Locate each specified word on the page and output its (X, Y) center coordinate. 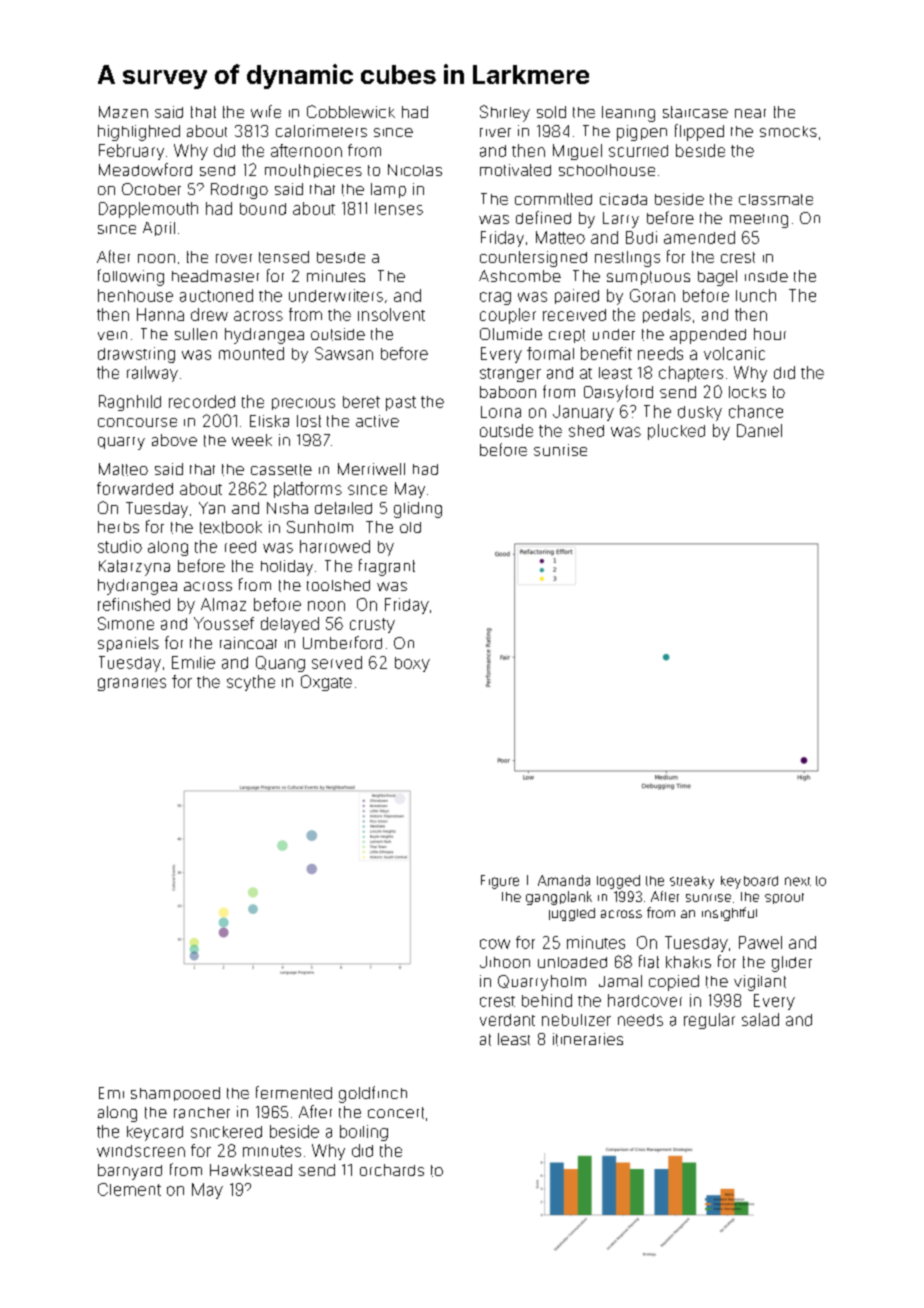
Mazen (123, 112)
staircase (695, 112)
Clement (129, 1189)
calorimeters (321, 131)
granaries (132, 684)
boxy (412, 664)
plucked (676, 432)
